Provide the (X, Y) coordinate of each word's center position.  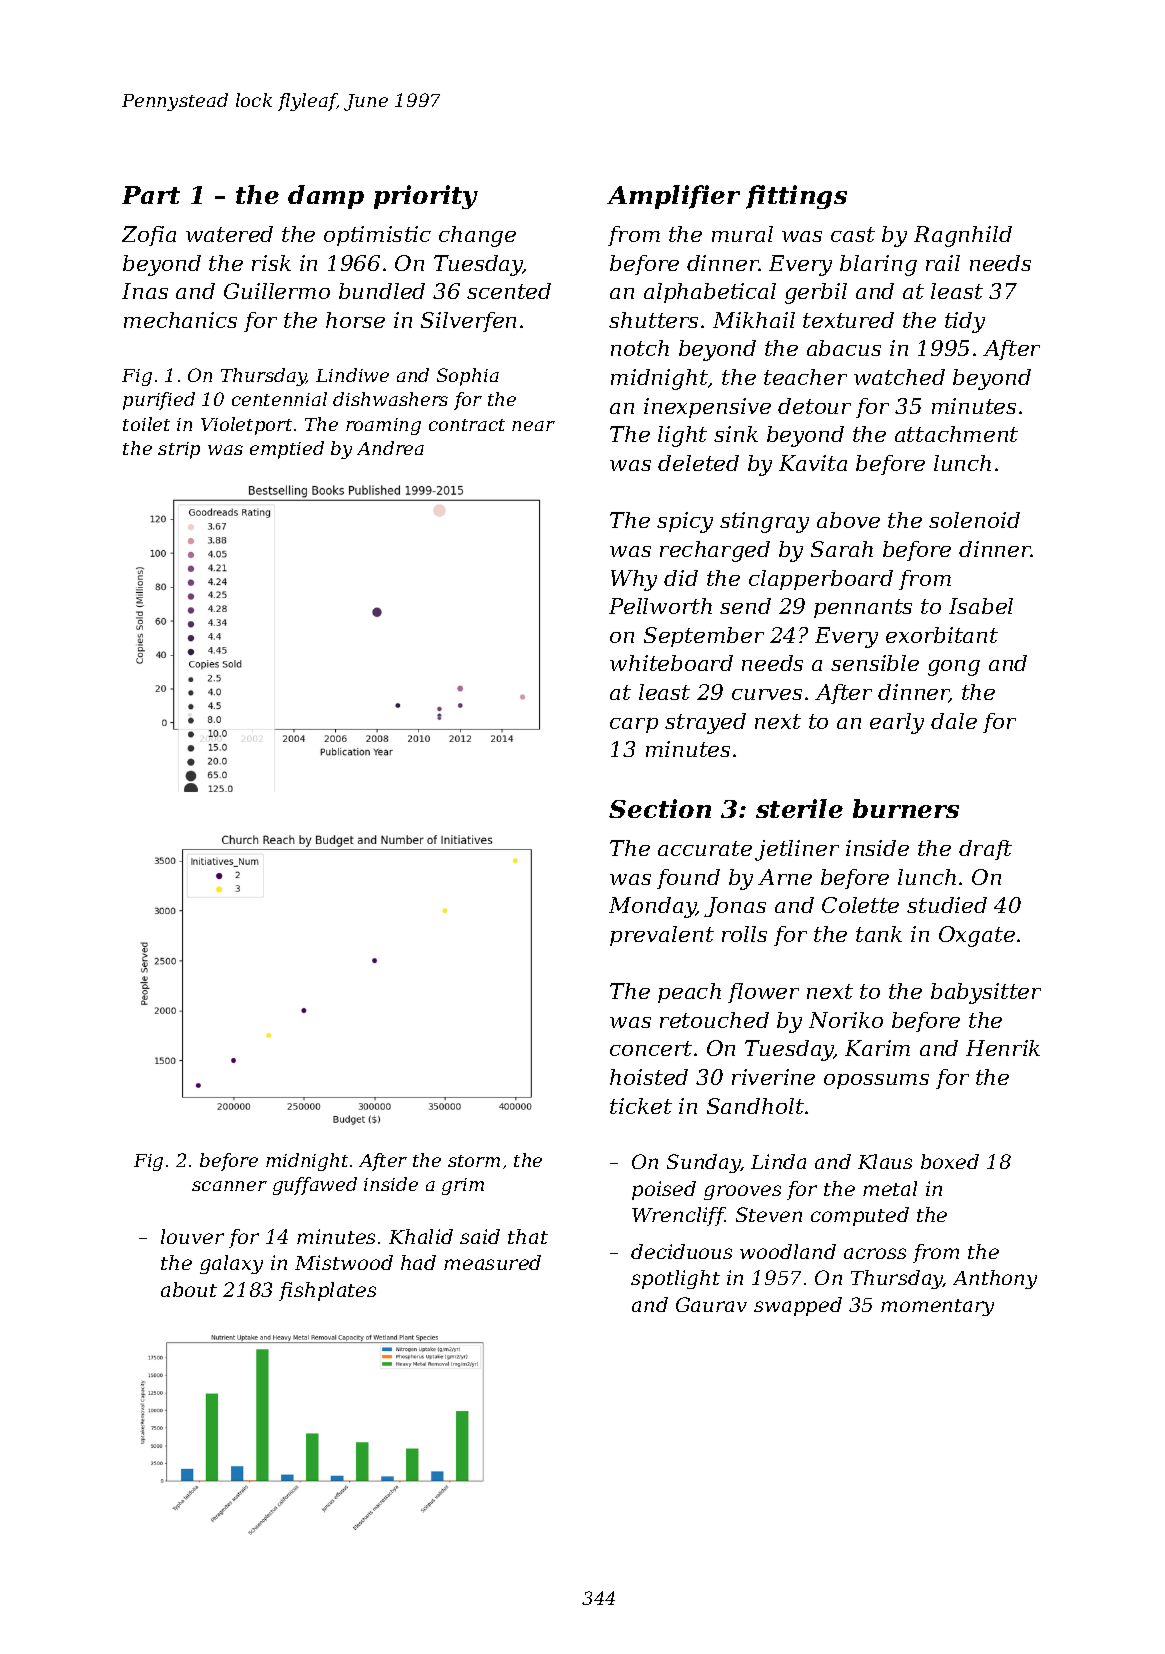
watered (229, 234)
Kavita (813, 463)
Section (660, 808)
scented (509, 291)
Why (634, 580)
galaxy (231, 1264)
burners (906, 808)
